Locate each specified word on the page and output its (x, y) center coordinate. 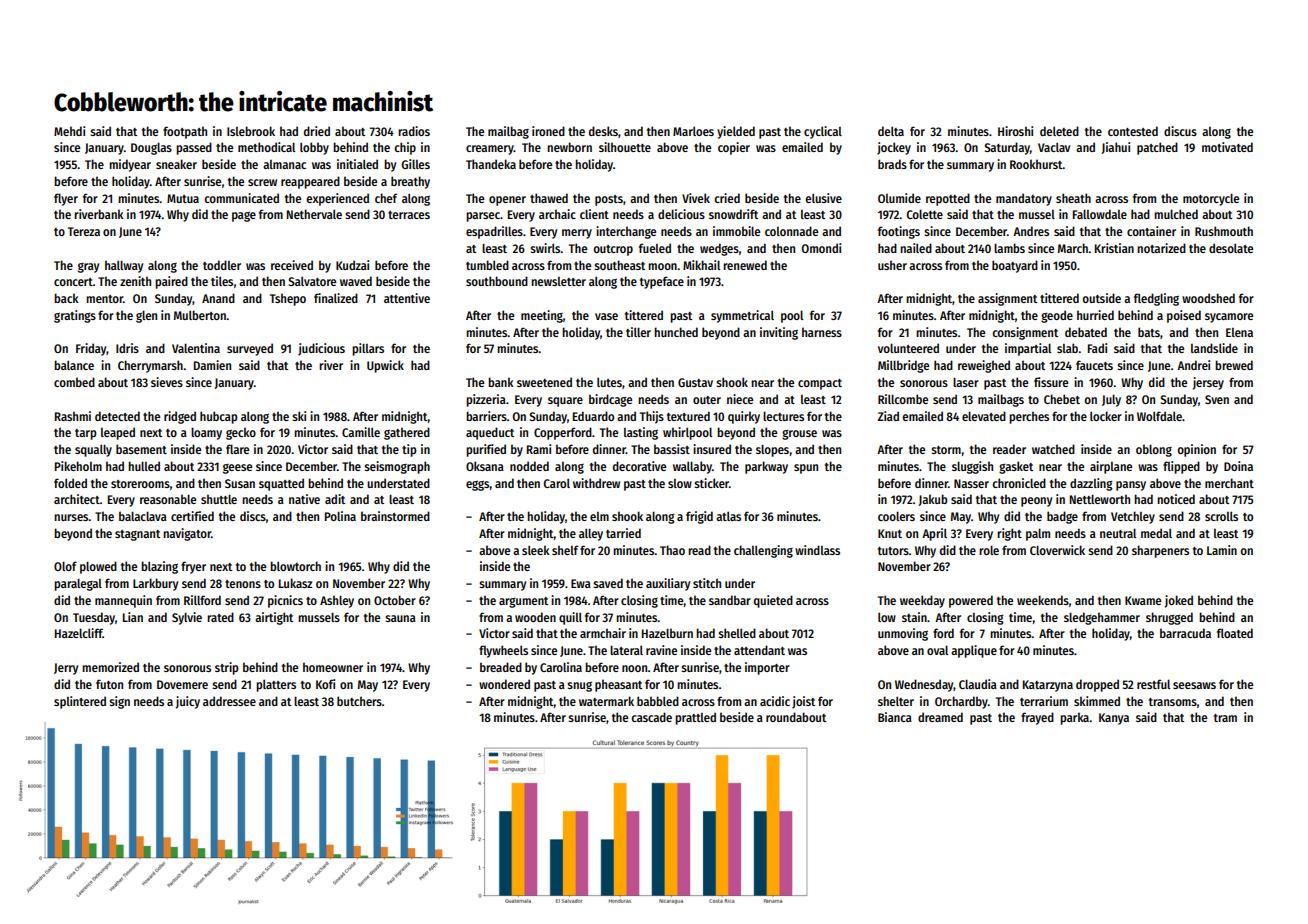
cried (727, 198)
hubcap (219, 417)
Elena (1239, 332)
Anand (218, 298)
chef (386, 198)
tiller (638, 332)
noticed (1176, 499)
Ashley (337, 601)
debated (1086, 332)
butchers (359, 701)
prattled (695, 718)
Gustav (695, 382)
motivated (1227, 147)
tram (1225, 718)
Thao (672, 550)
